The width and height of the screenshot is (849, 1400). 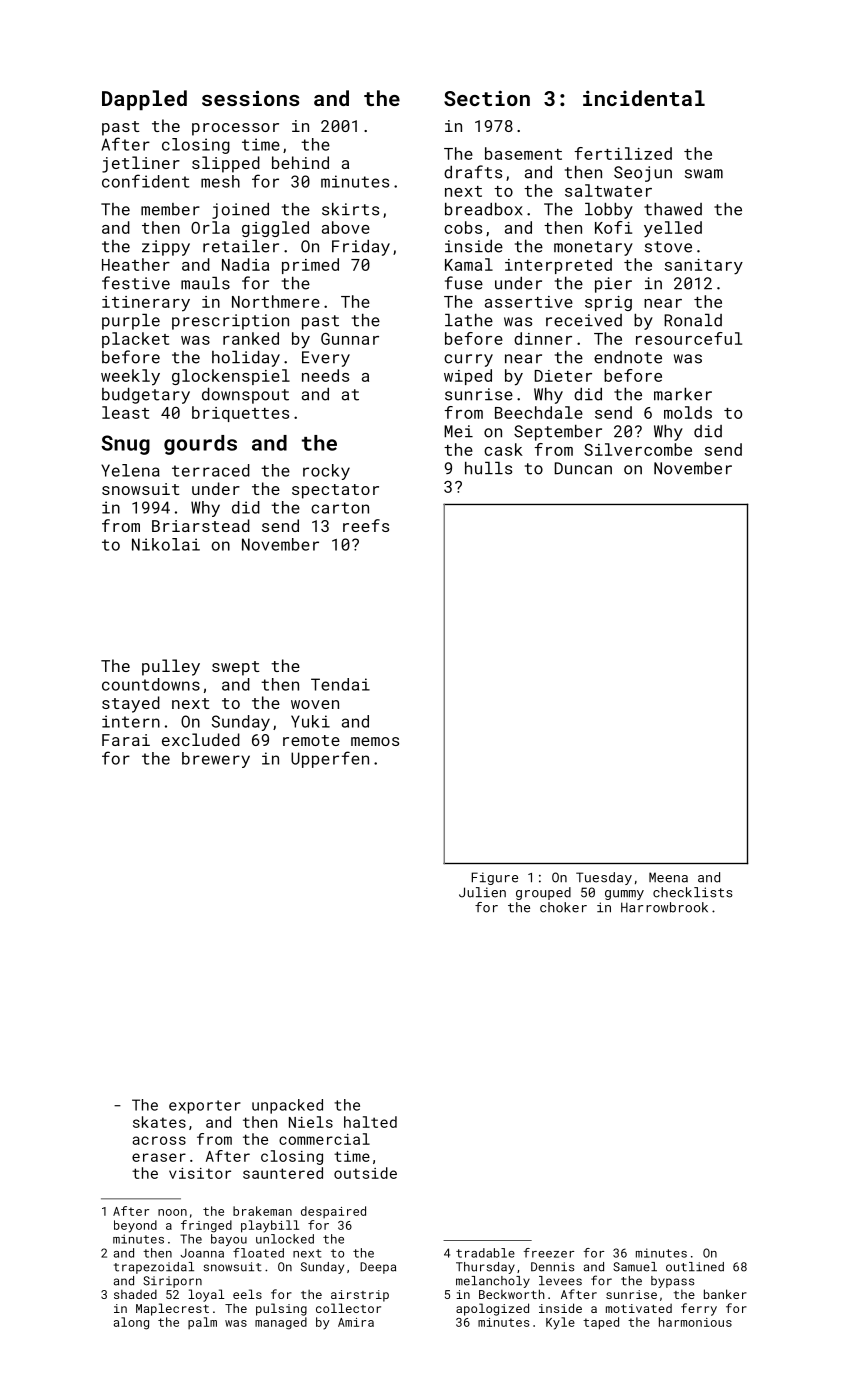 I want to click on molds, so click(x=688, y=412).
